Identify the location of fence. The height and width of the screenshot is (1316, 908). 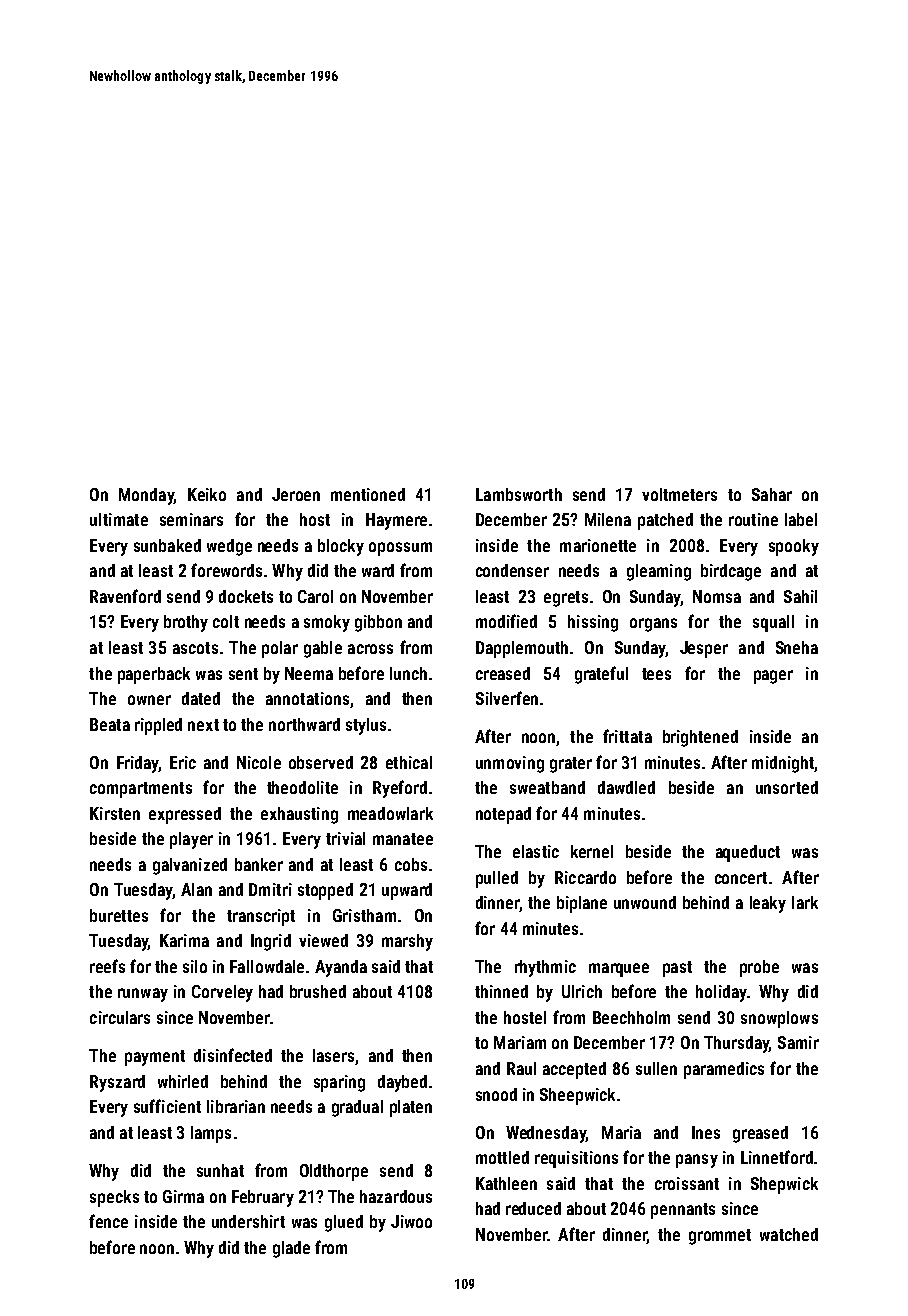
(108, 1221).
